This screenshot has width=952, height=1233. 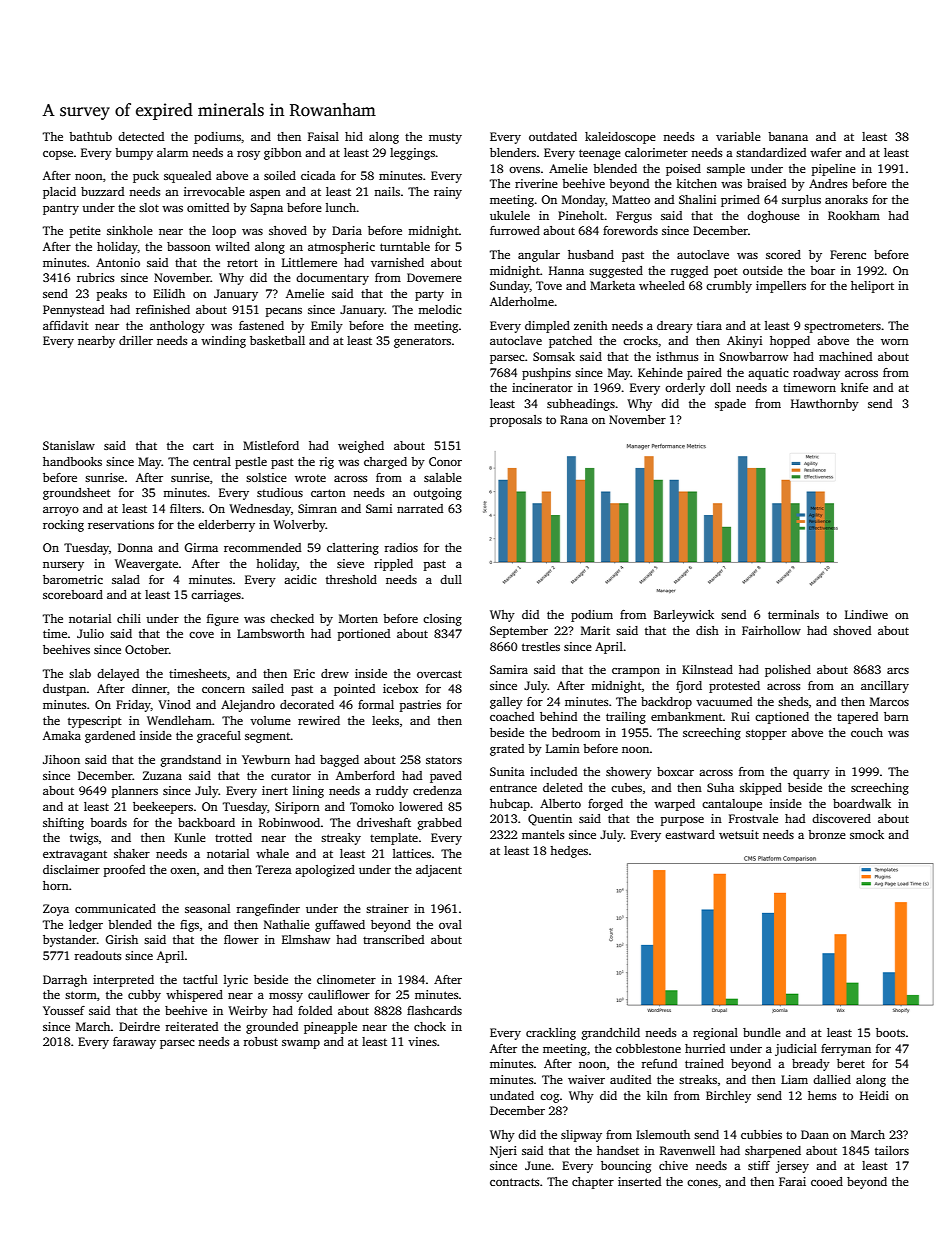 What do you see at coordinates (768, 374) in the screenshot?
I see `aquatic` at bounding box center [768, 374].
